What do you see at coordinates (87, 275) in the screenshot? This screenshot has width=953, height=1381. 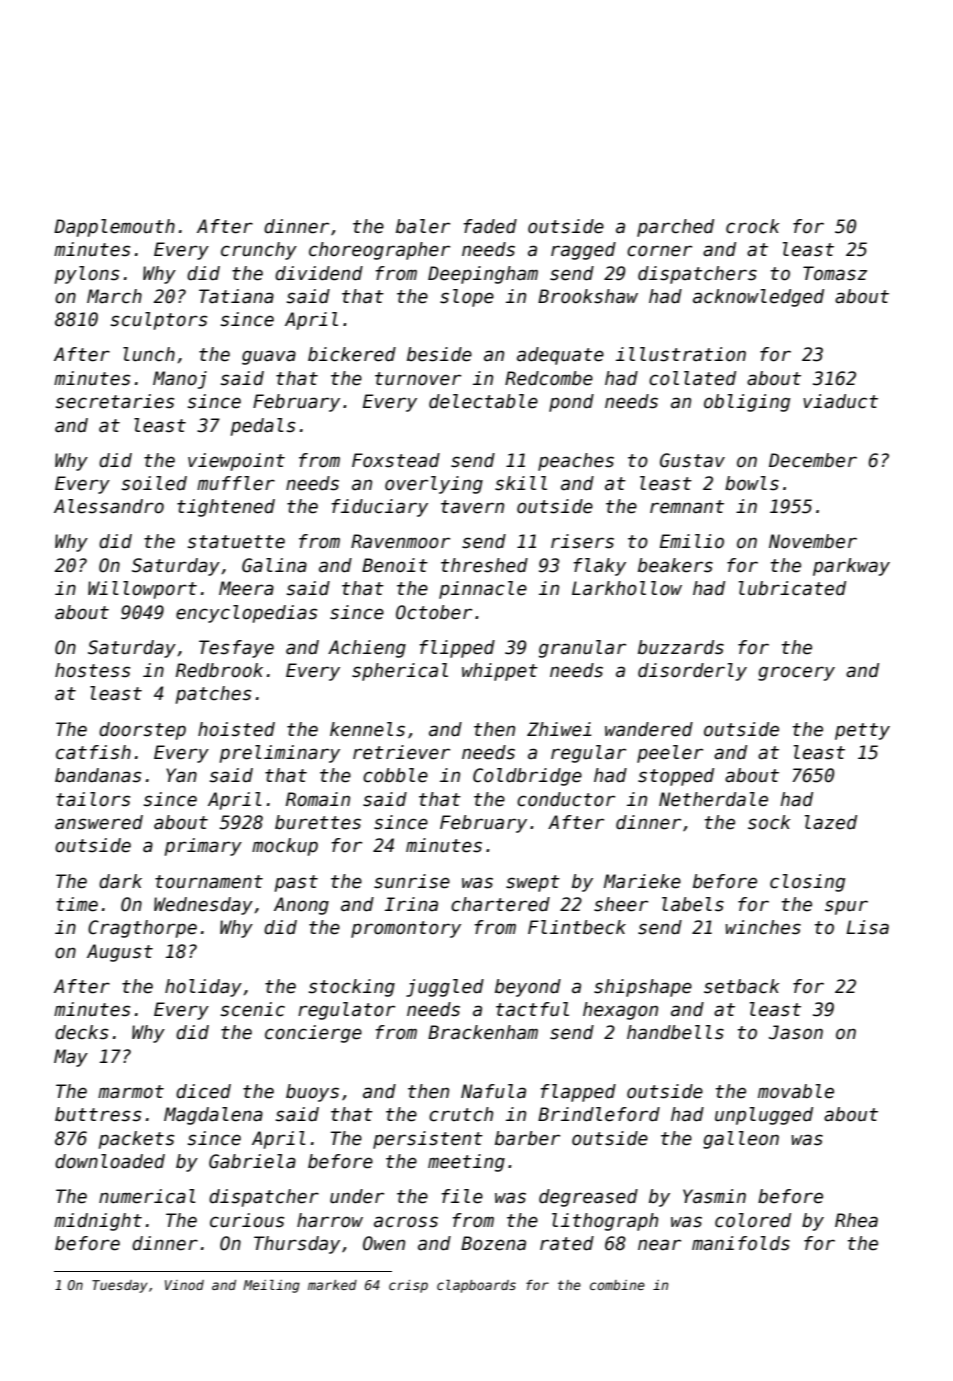 I see `pylons` at bounding box center [87, 275].
